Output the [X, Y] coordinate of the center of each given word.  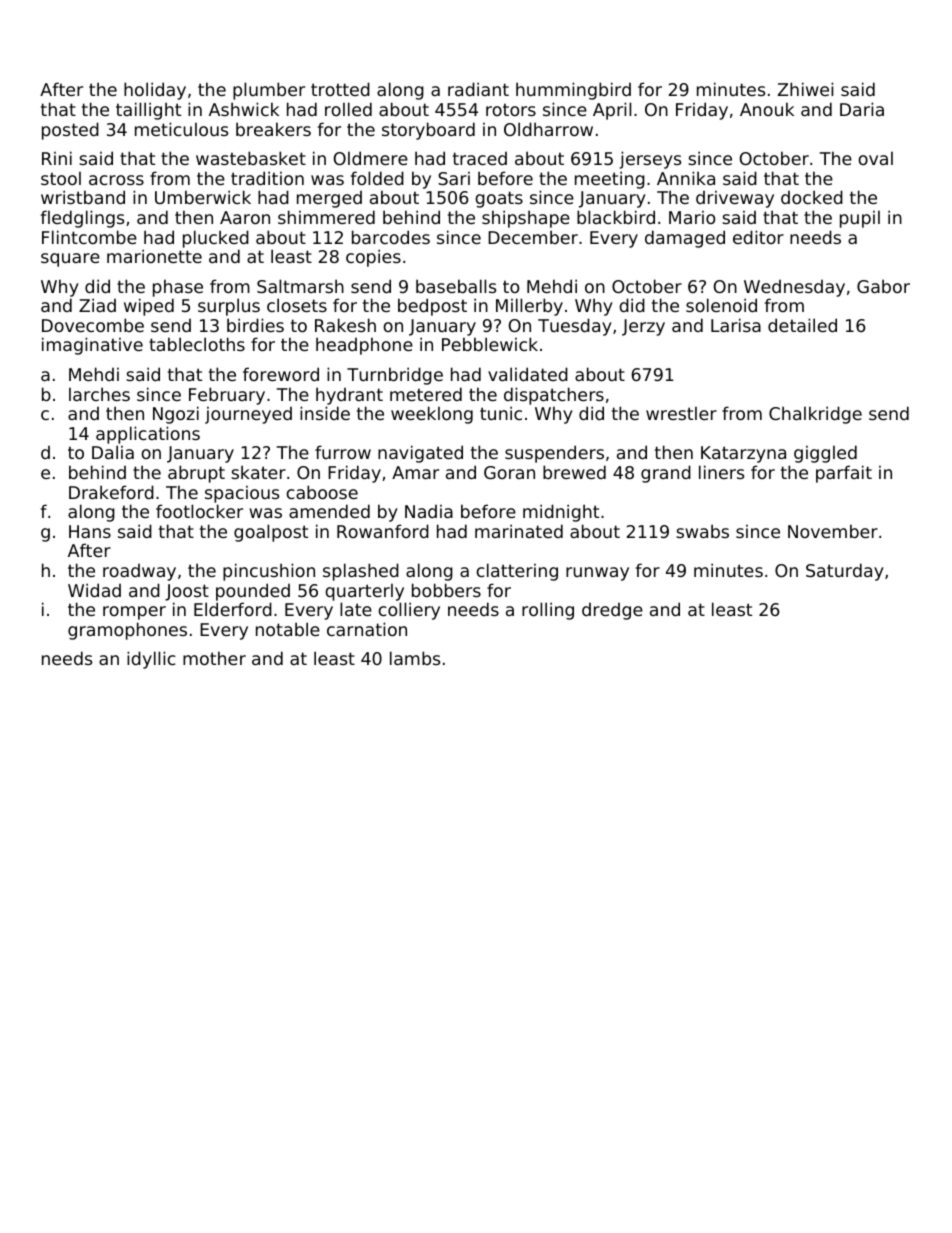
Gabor [883, 286]
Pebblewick [490, 344]
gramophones [127, 631]
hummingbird [573, 91]
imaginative [92, 346]
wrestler [681, 413]
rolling [548, 611]
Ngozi [176, 415]
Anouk [767, 109]
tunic [501, 413]
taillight [148, 111]
